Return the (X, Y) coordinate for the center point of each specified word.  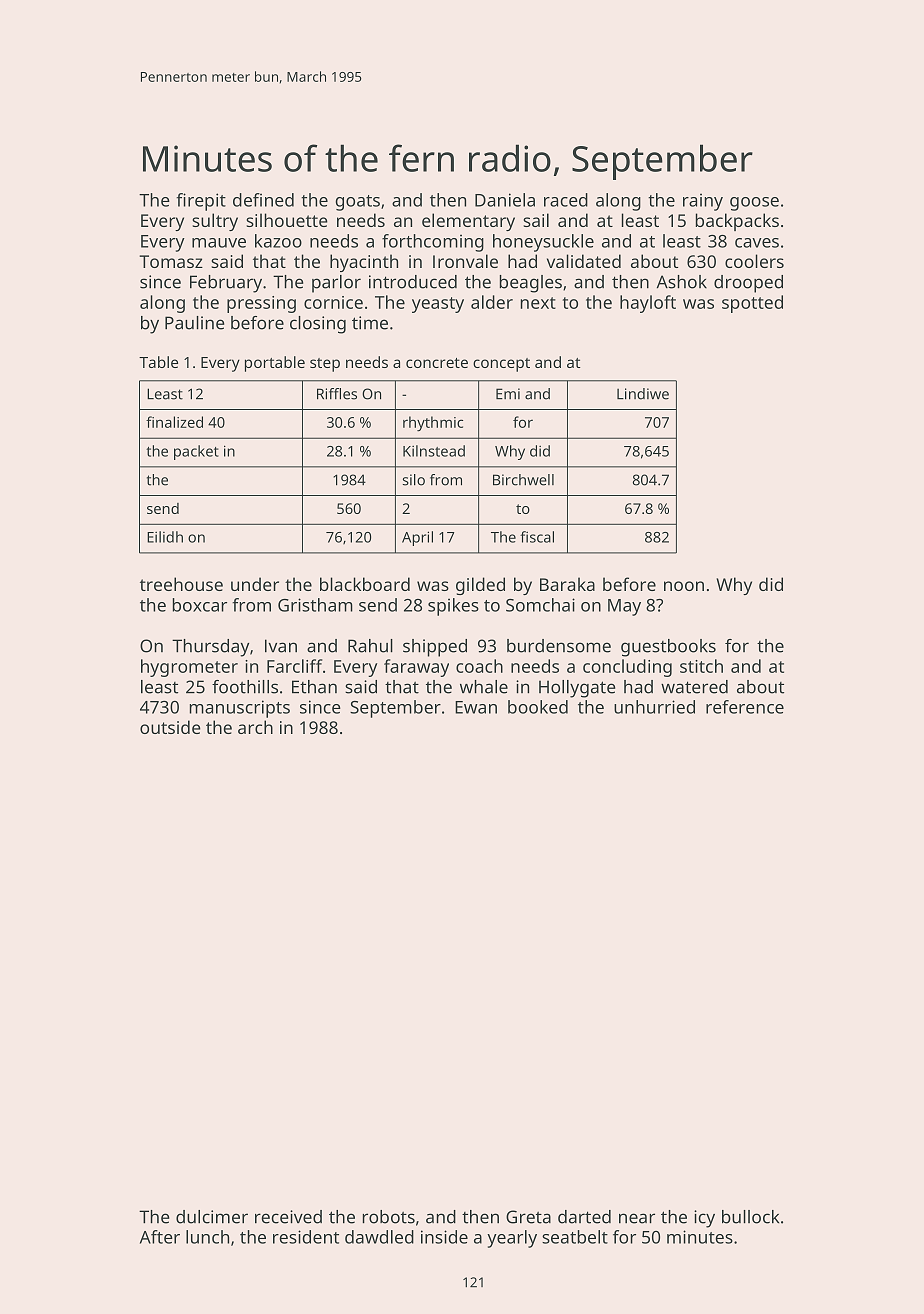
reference (745, 707)
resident (306, 1237)
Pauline (194, 323)
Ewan (476, 707)
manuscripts (240, 709)
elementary (468, 222)
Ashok (682, 282)
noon (684, 586)
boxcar (200, 605)
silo (414, 480)
